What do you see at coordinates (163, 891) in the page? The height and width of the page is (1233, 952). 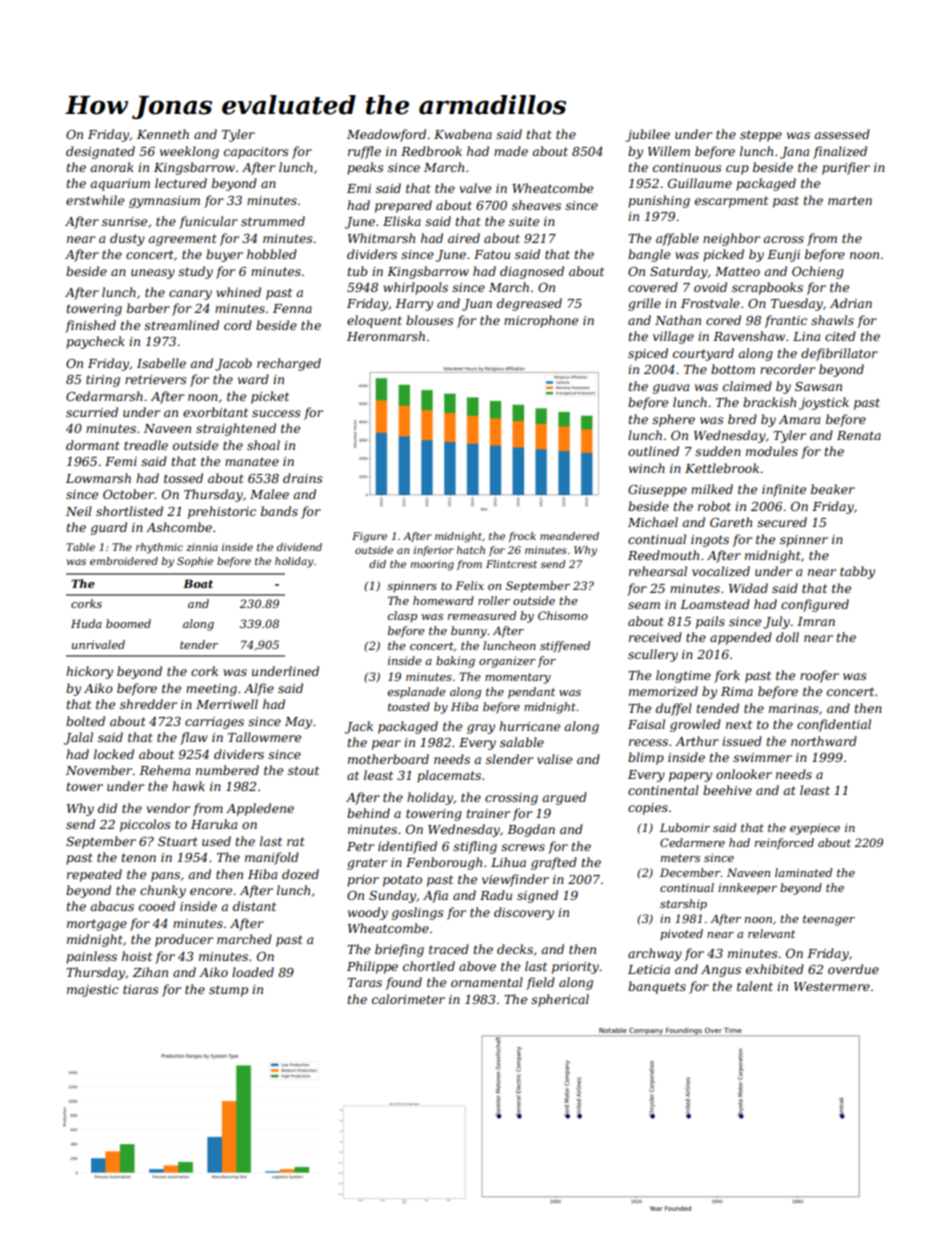 I see `chunky` at bounding box center [163, 891].
